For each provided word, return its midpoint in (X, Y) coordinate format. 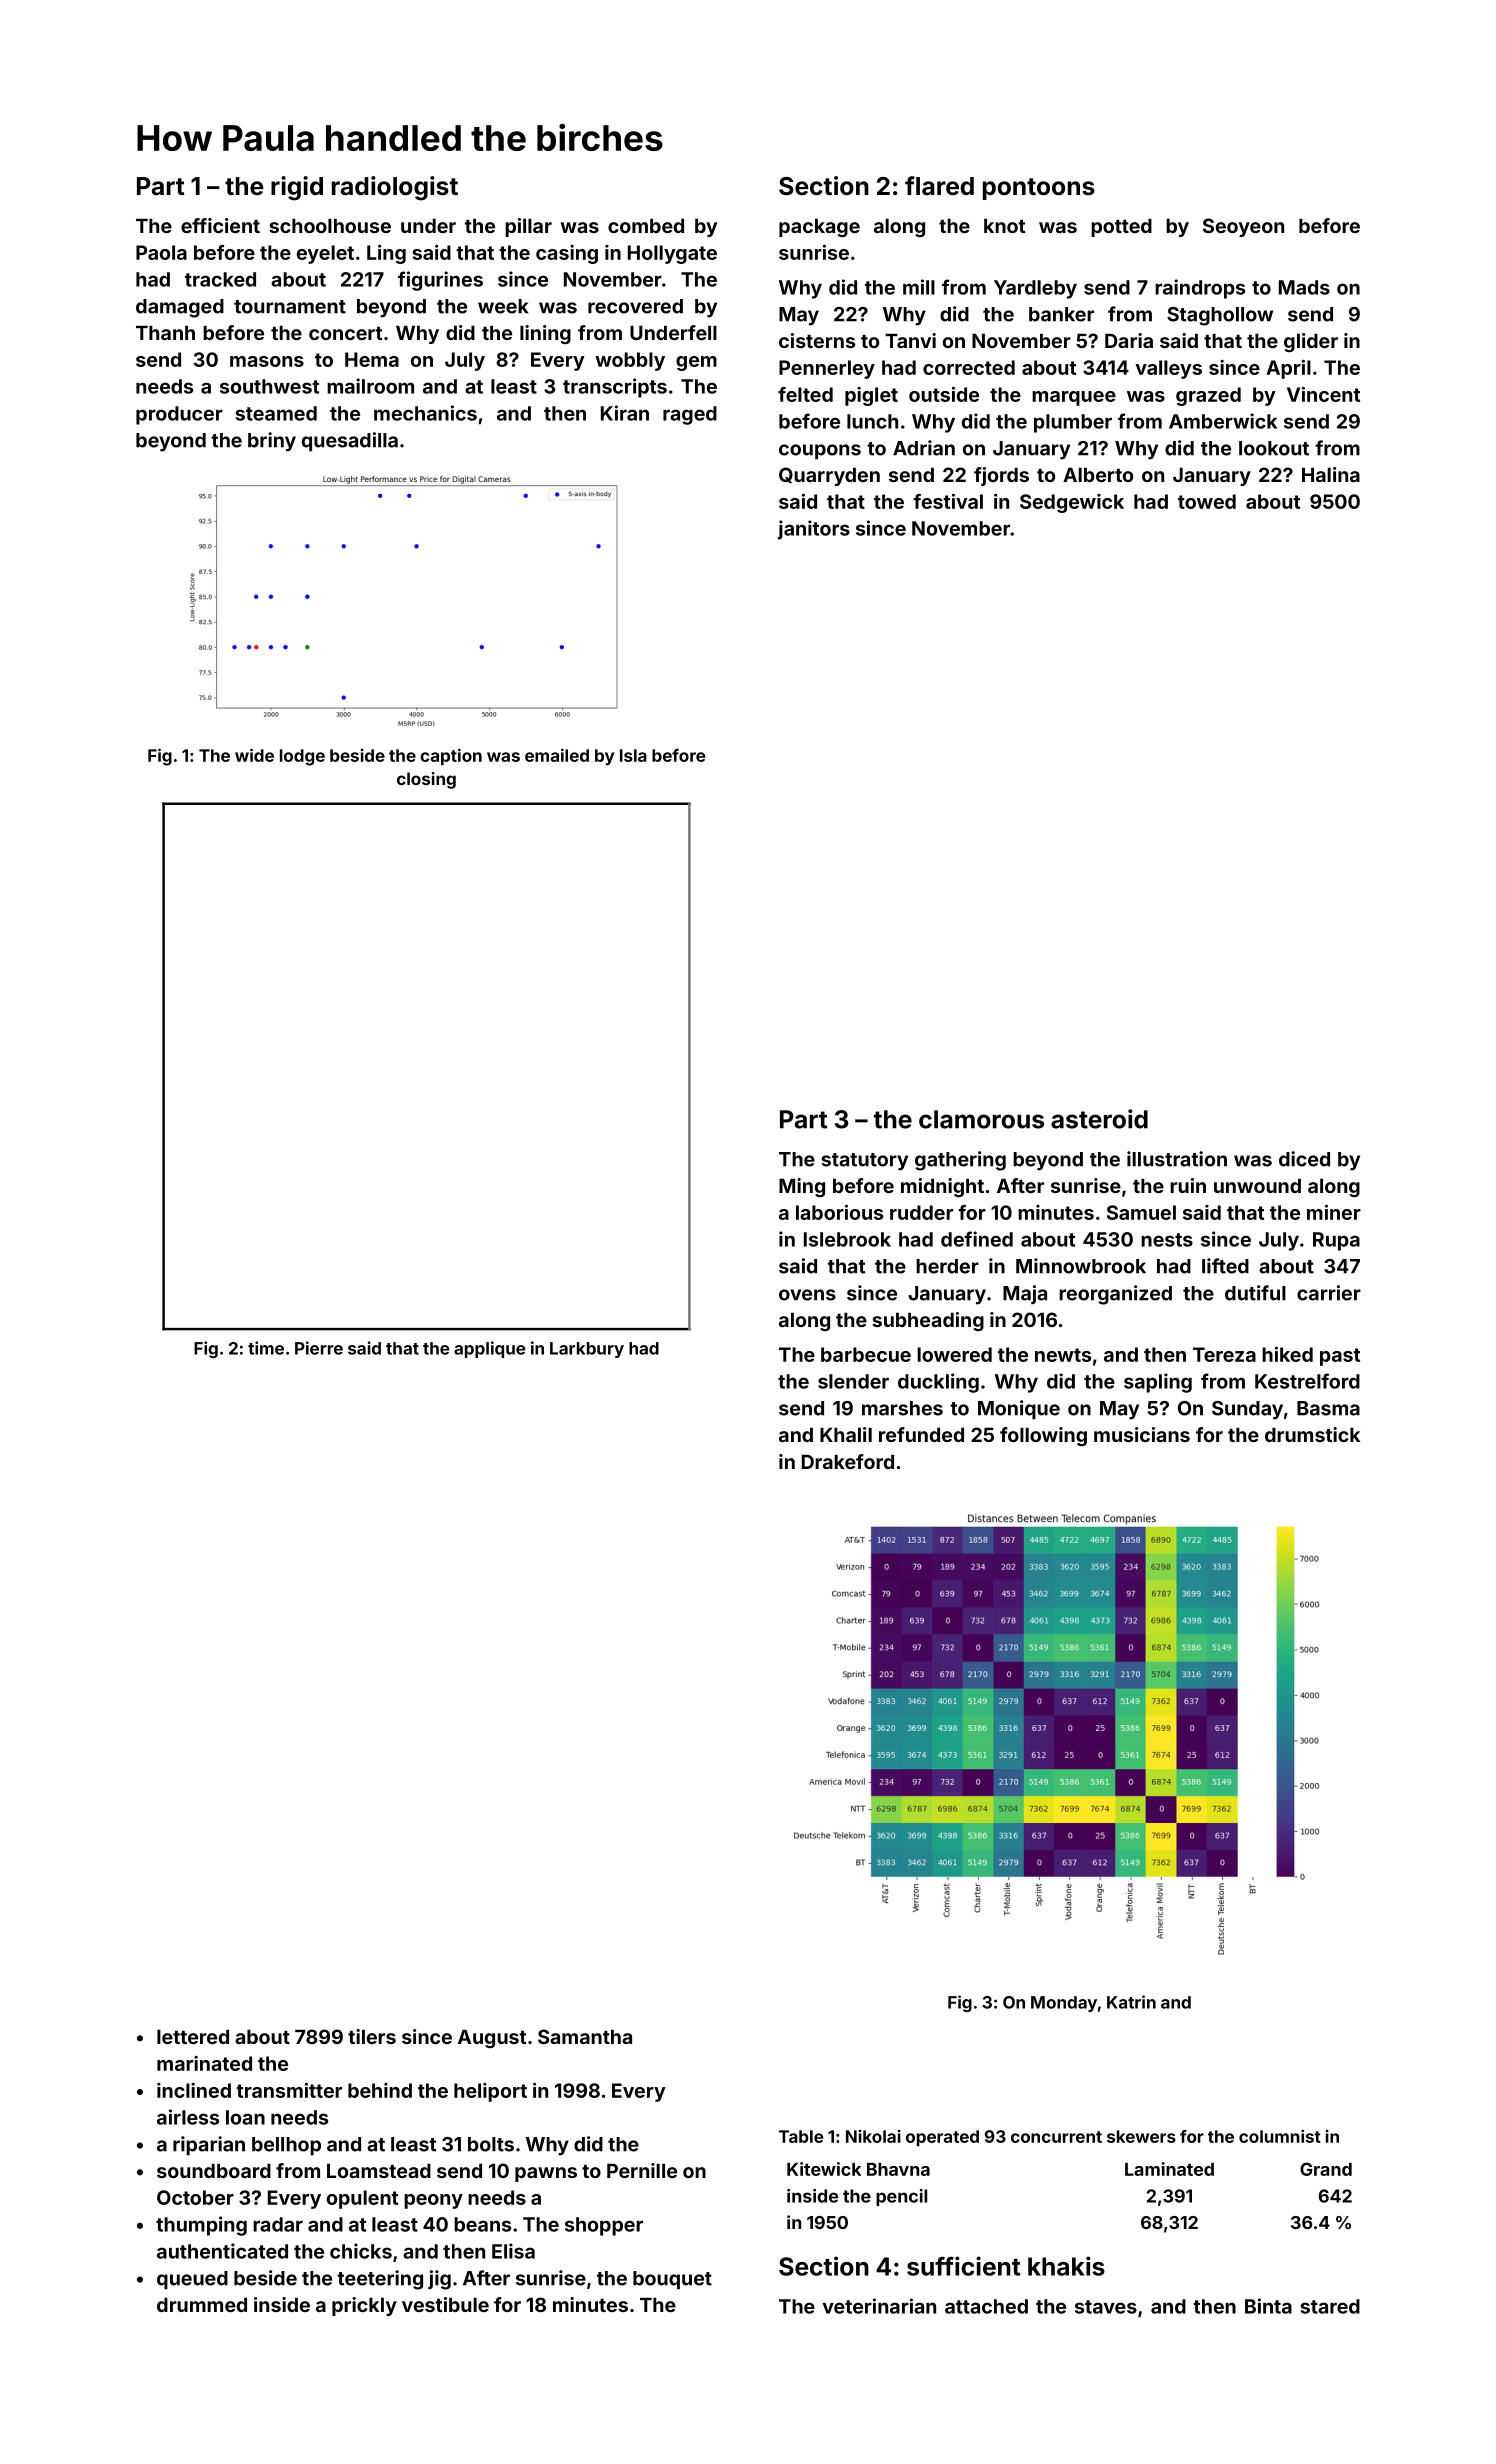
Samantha (585, 2036)
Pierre (319, 1348)
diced (1304, 1159)
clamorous (981, 1119)
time (266, 1348)
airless (188, 2117)
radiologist (395, 188)
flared (939, 186)
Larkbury (587, 1350)
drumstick (1312, 1434)
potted (1121, 228)
